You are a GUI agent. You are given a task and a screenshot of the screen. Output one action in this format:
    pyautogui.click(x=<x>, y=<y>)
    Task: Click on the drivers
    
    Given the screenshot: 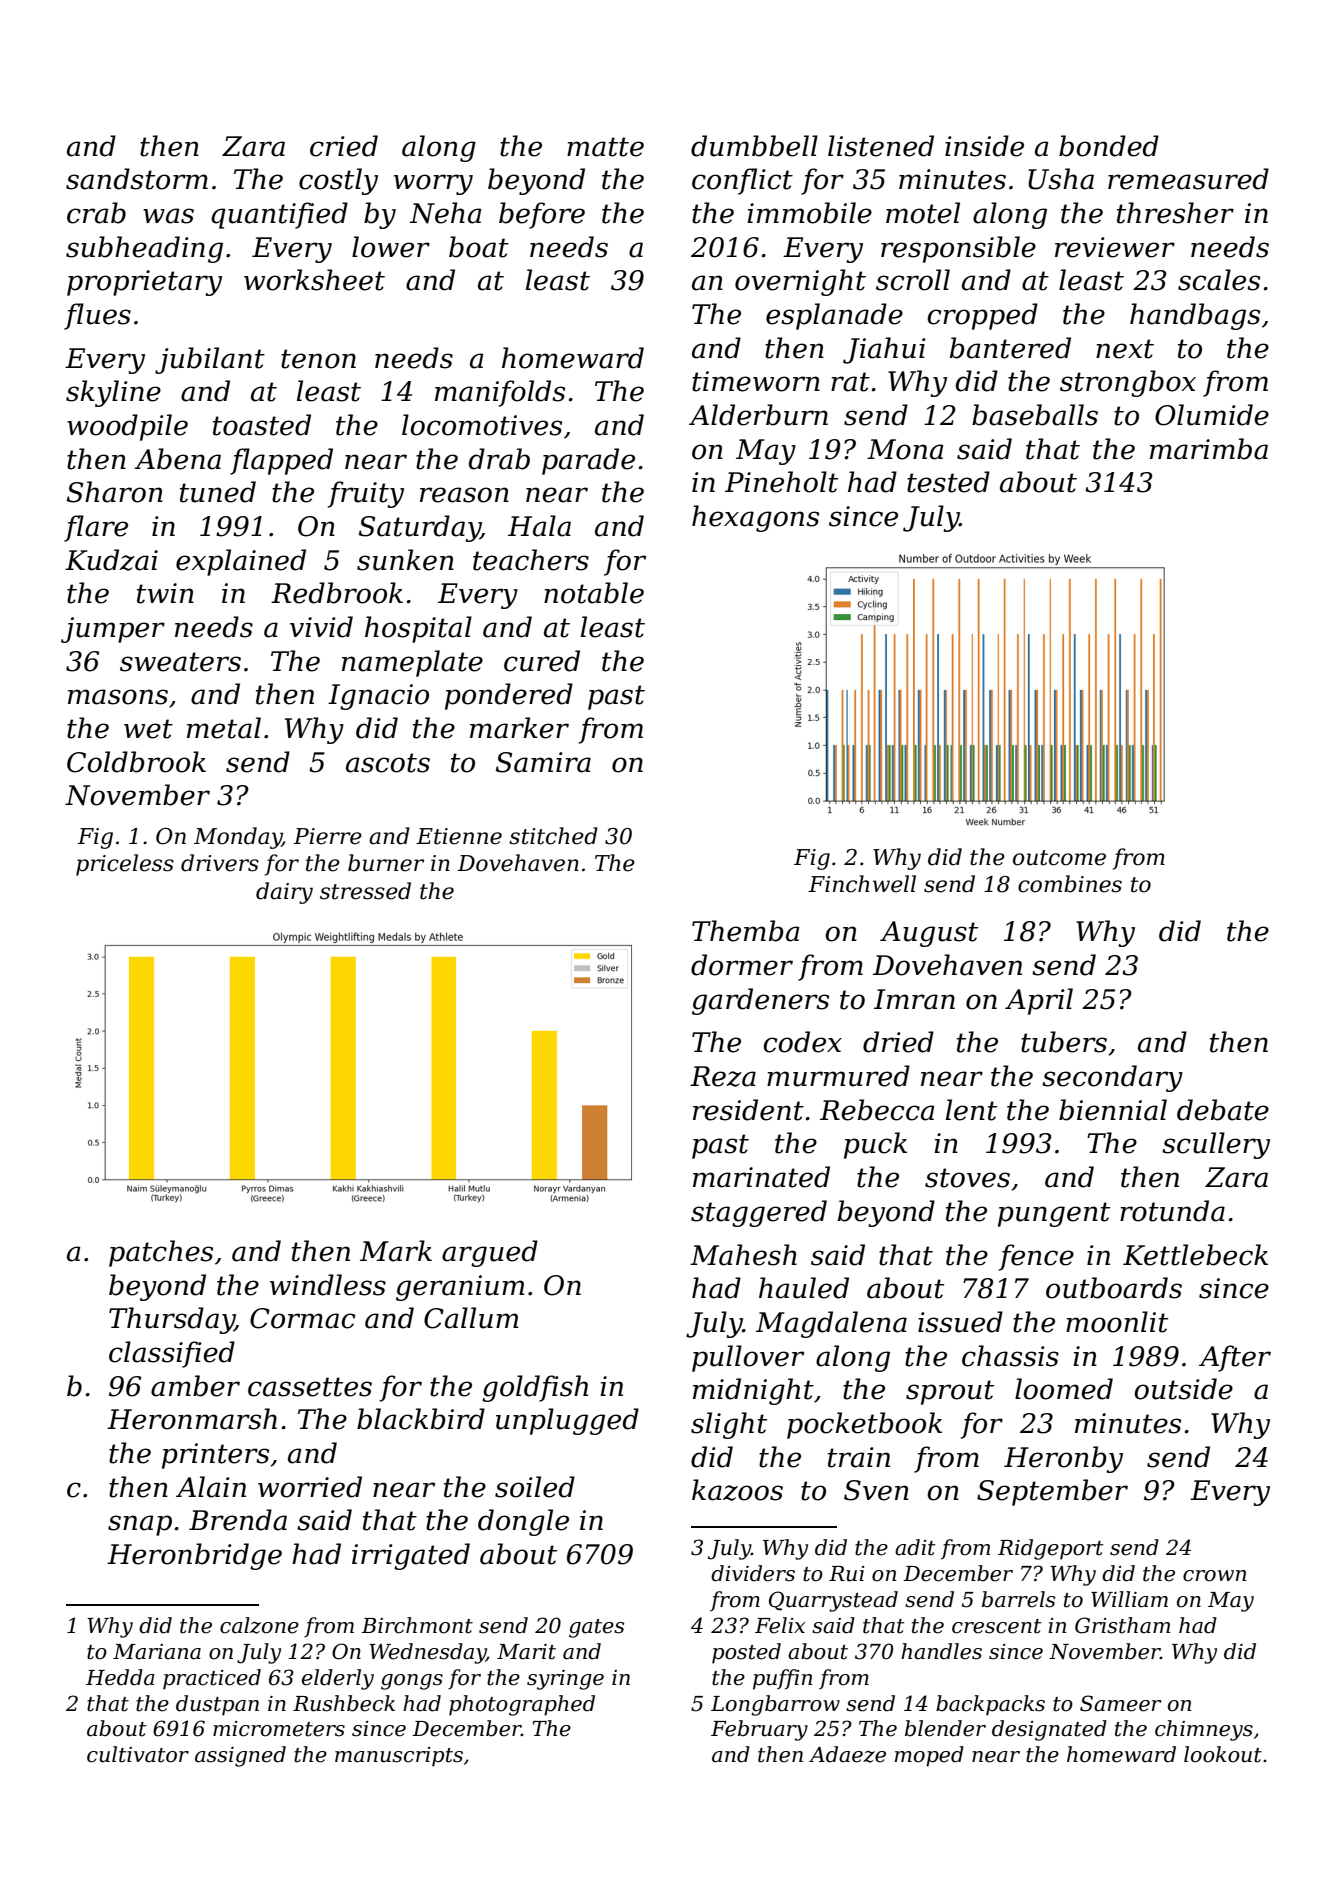 What is the action you would take?
    pyautogui.click(x=220, y=863)
